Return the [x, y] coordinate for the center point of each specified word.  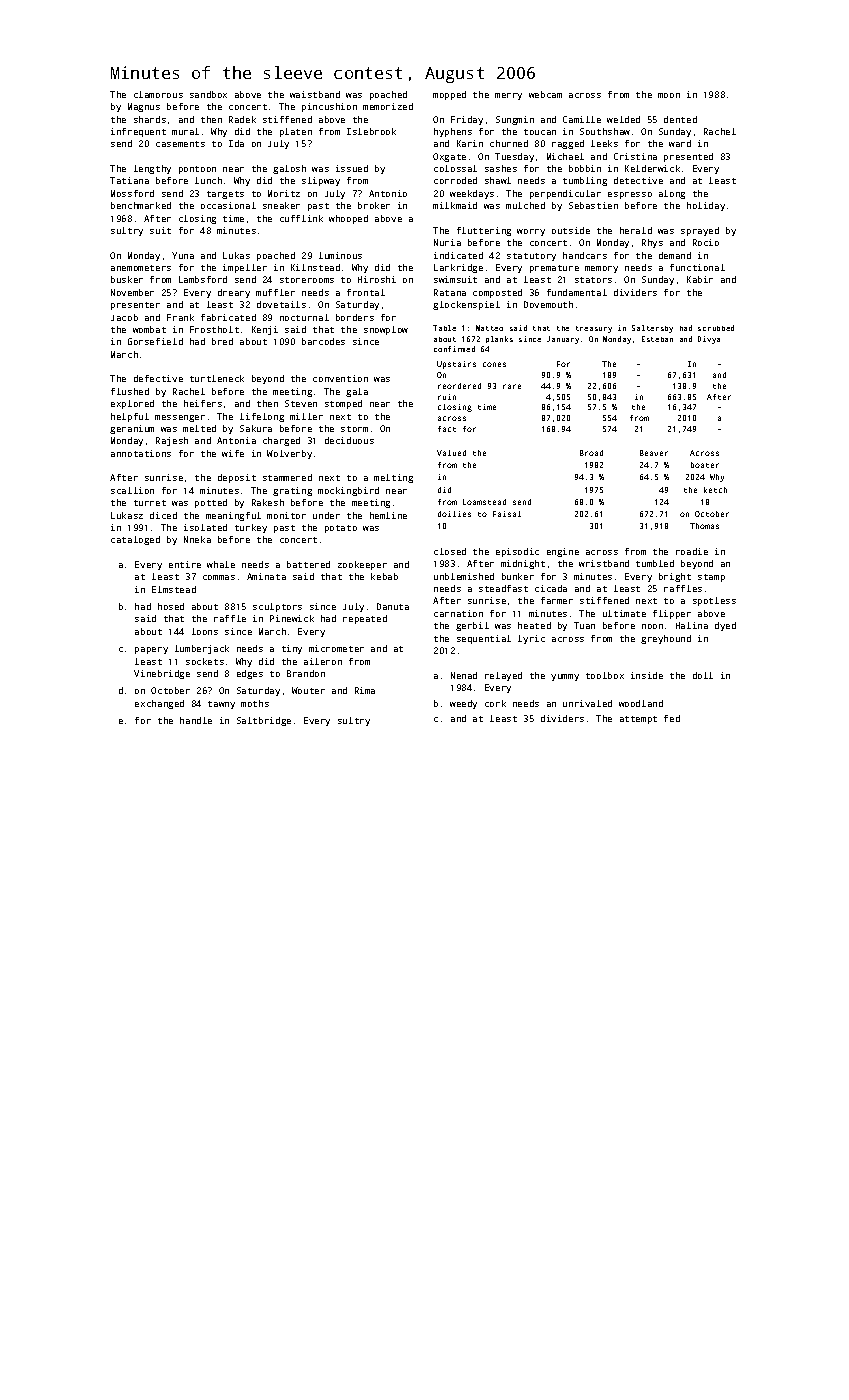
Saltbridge [264, 721]
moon [669, 95]
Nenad [464, 675]
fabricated [228, 317]
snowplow [386, 330]
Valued [451, 453]
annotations [141, 453]
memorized [388, 106]
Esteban [657, 339]
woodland [641, 703]
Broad [591, 453]
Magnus [144, 107]
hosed [171, 606]
